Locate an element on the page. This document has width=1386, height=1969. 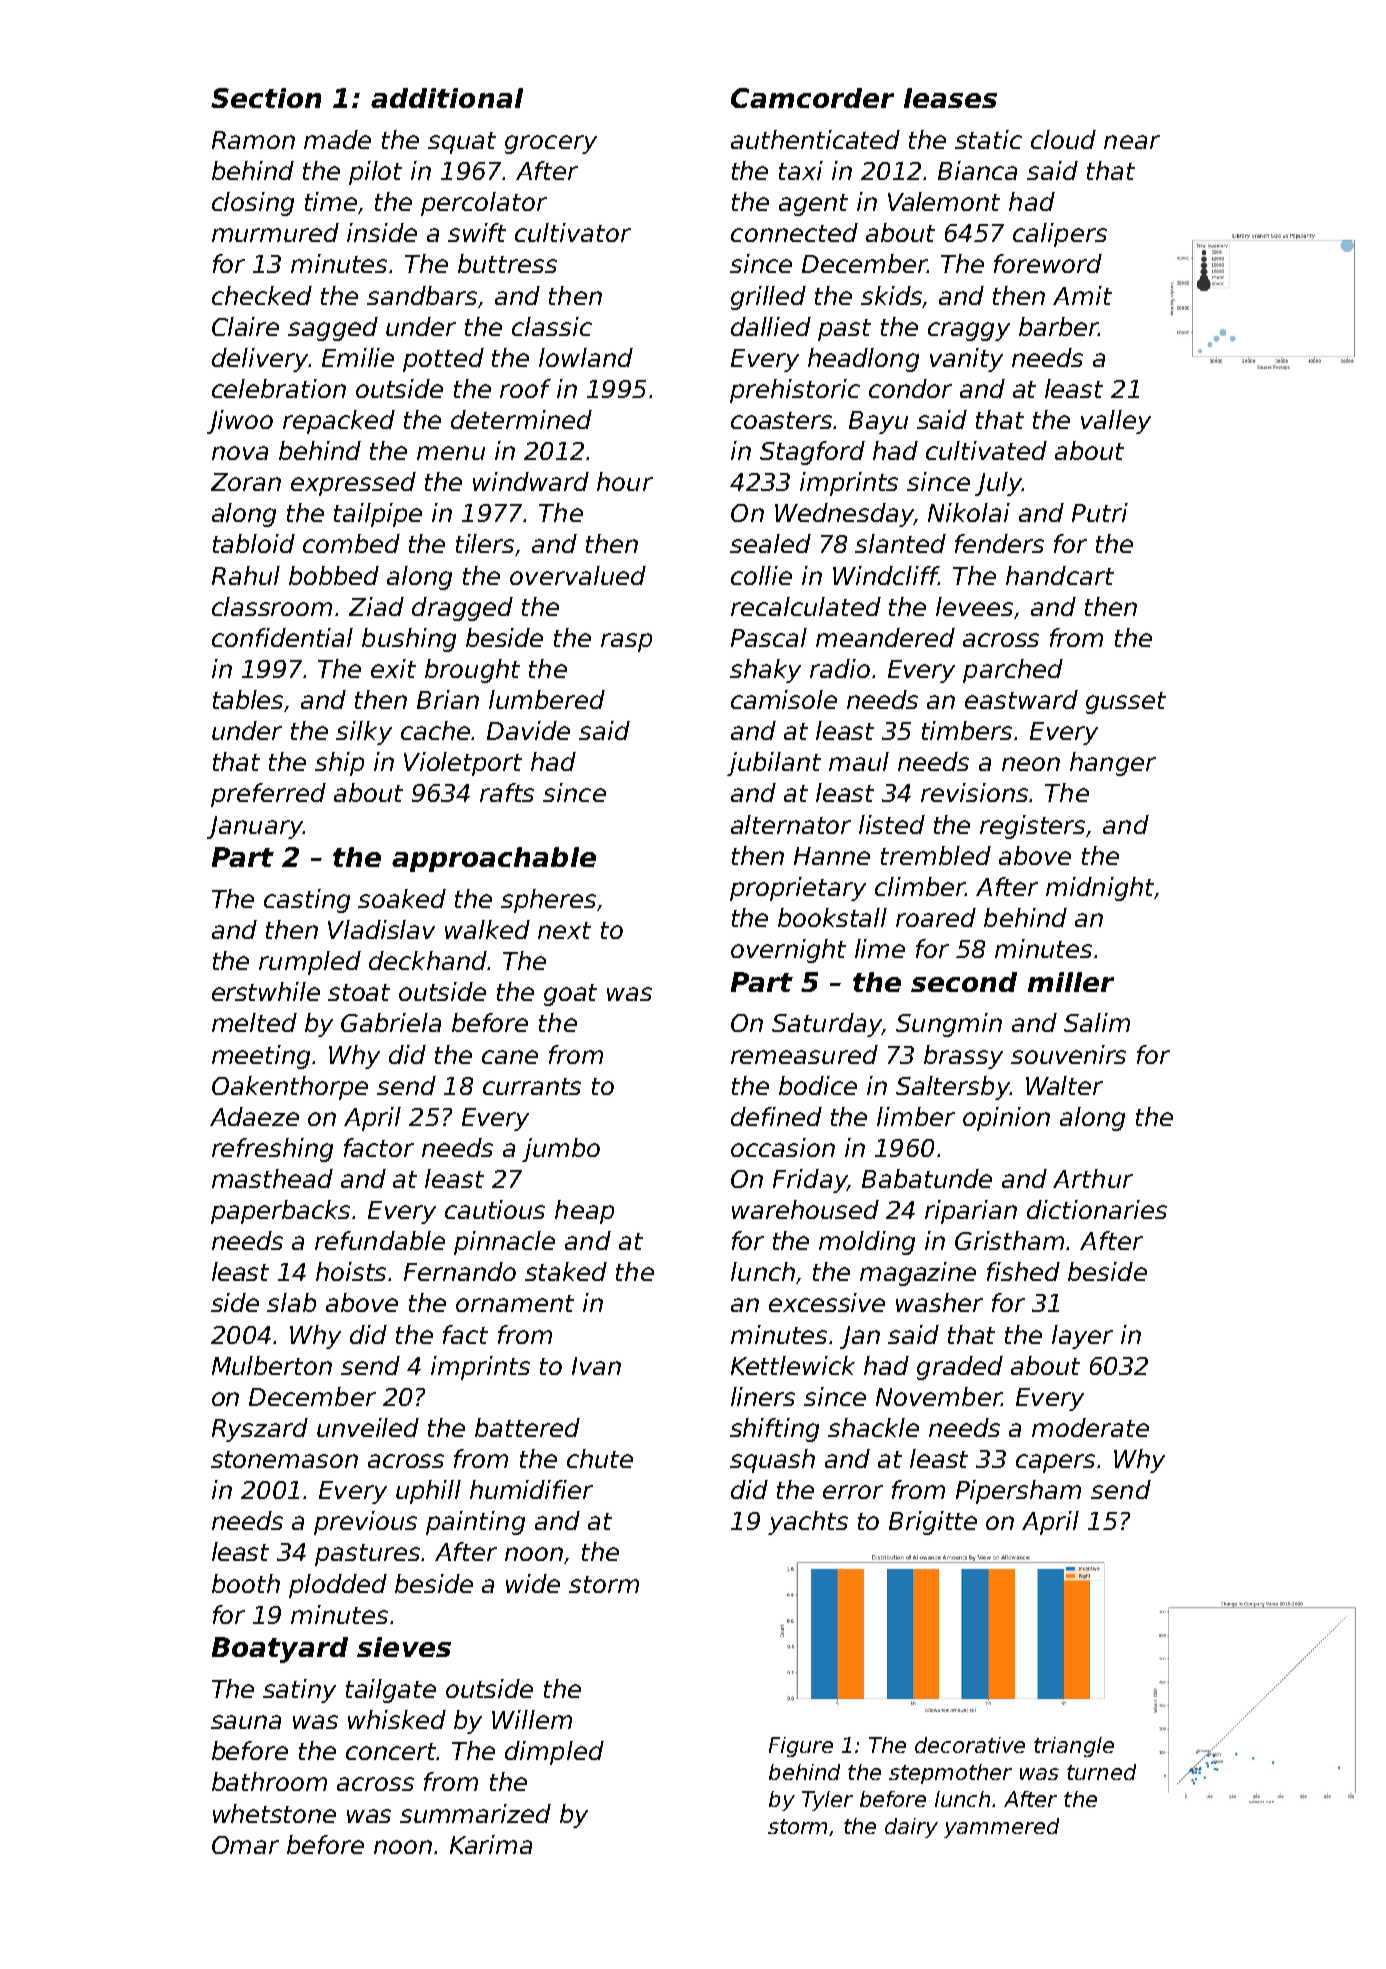
dimpled is located at coordinates (554, 1753).
